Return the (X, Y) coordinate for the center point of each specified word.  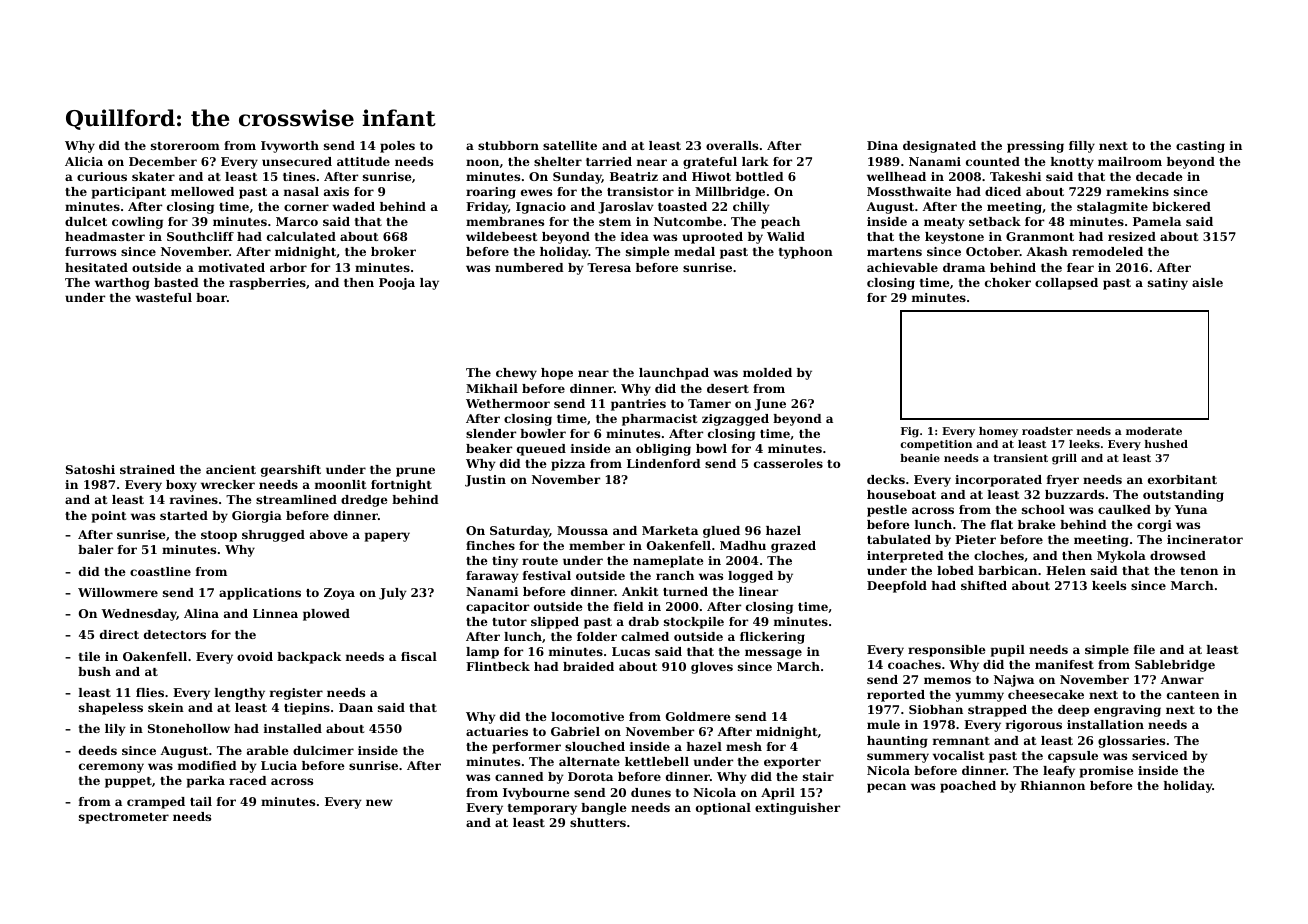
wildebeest (501, 236)
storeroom (185, 146)
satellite (570, 145)
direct (119, 634)
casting (1200, 147)
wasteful (163, 297)
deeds (98, 750)
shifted (984, 585)
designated (939, 147)
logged (750, 577)
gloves (712, 668)
